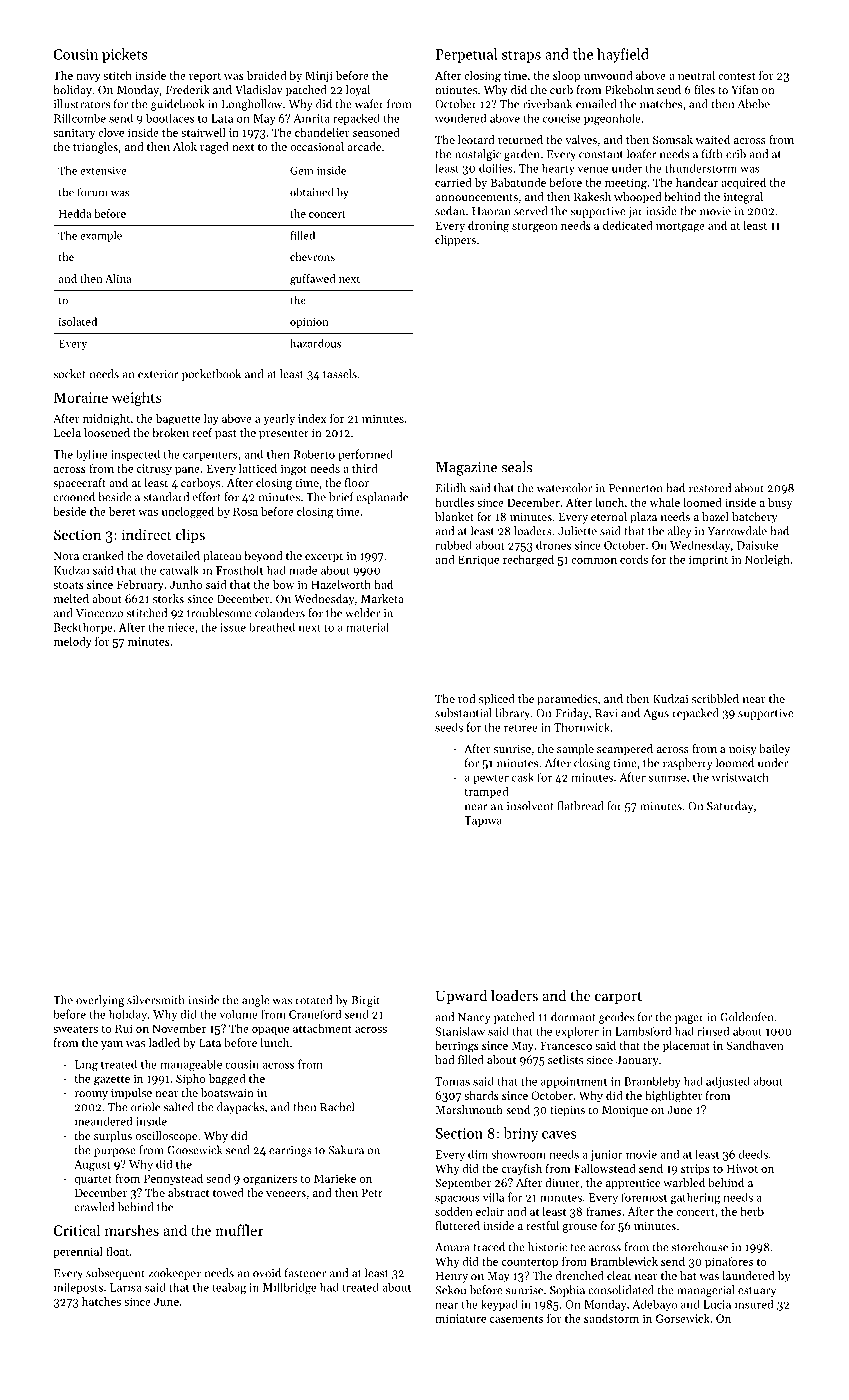 The image size is (849, 1400). I want to click on Perpetual, so click(466, 55).
